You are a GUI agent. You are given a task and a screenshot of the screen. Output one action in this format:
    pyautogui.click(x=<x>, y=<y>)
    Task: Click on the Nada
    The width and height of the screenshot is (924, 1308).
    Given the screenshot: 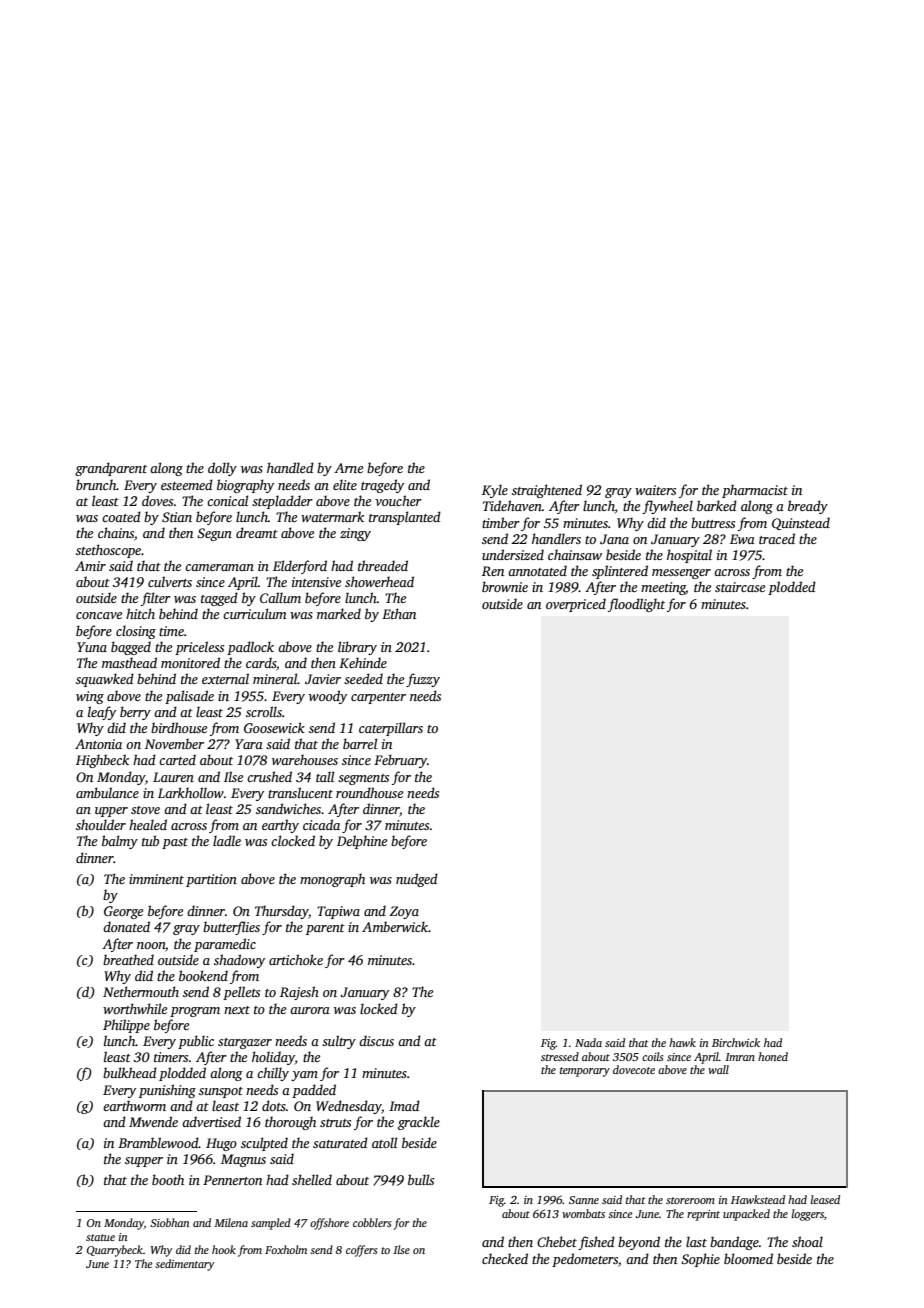 What is the action you would take?
    pyautogui.click(x=588, y=1042)
